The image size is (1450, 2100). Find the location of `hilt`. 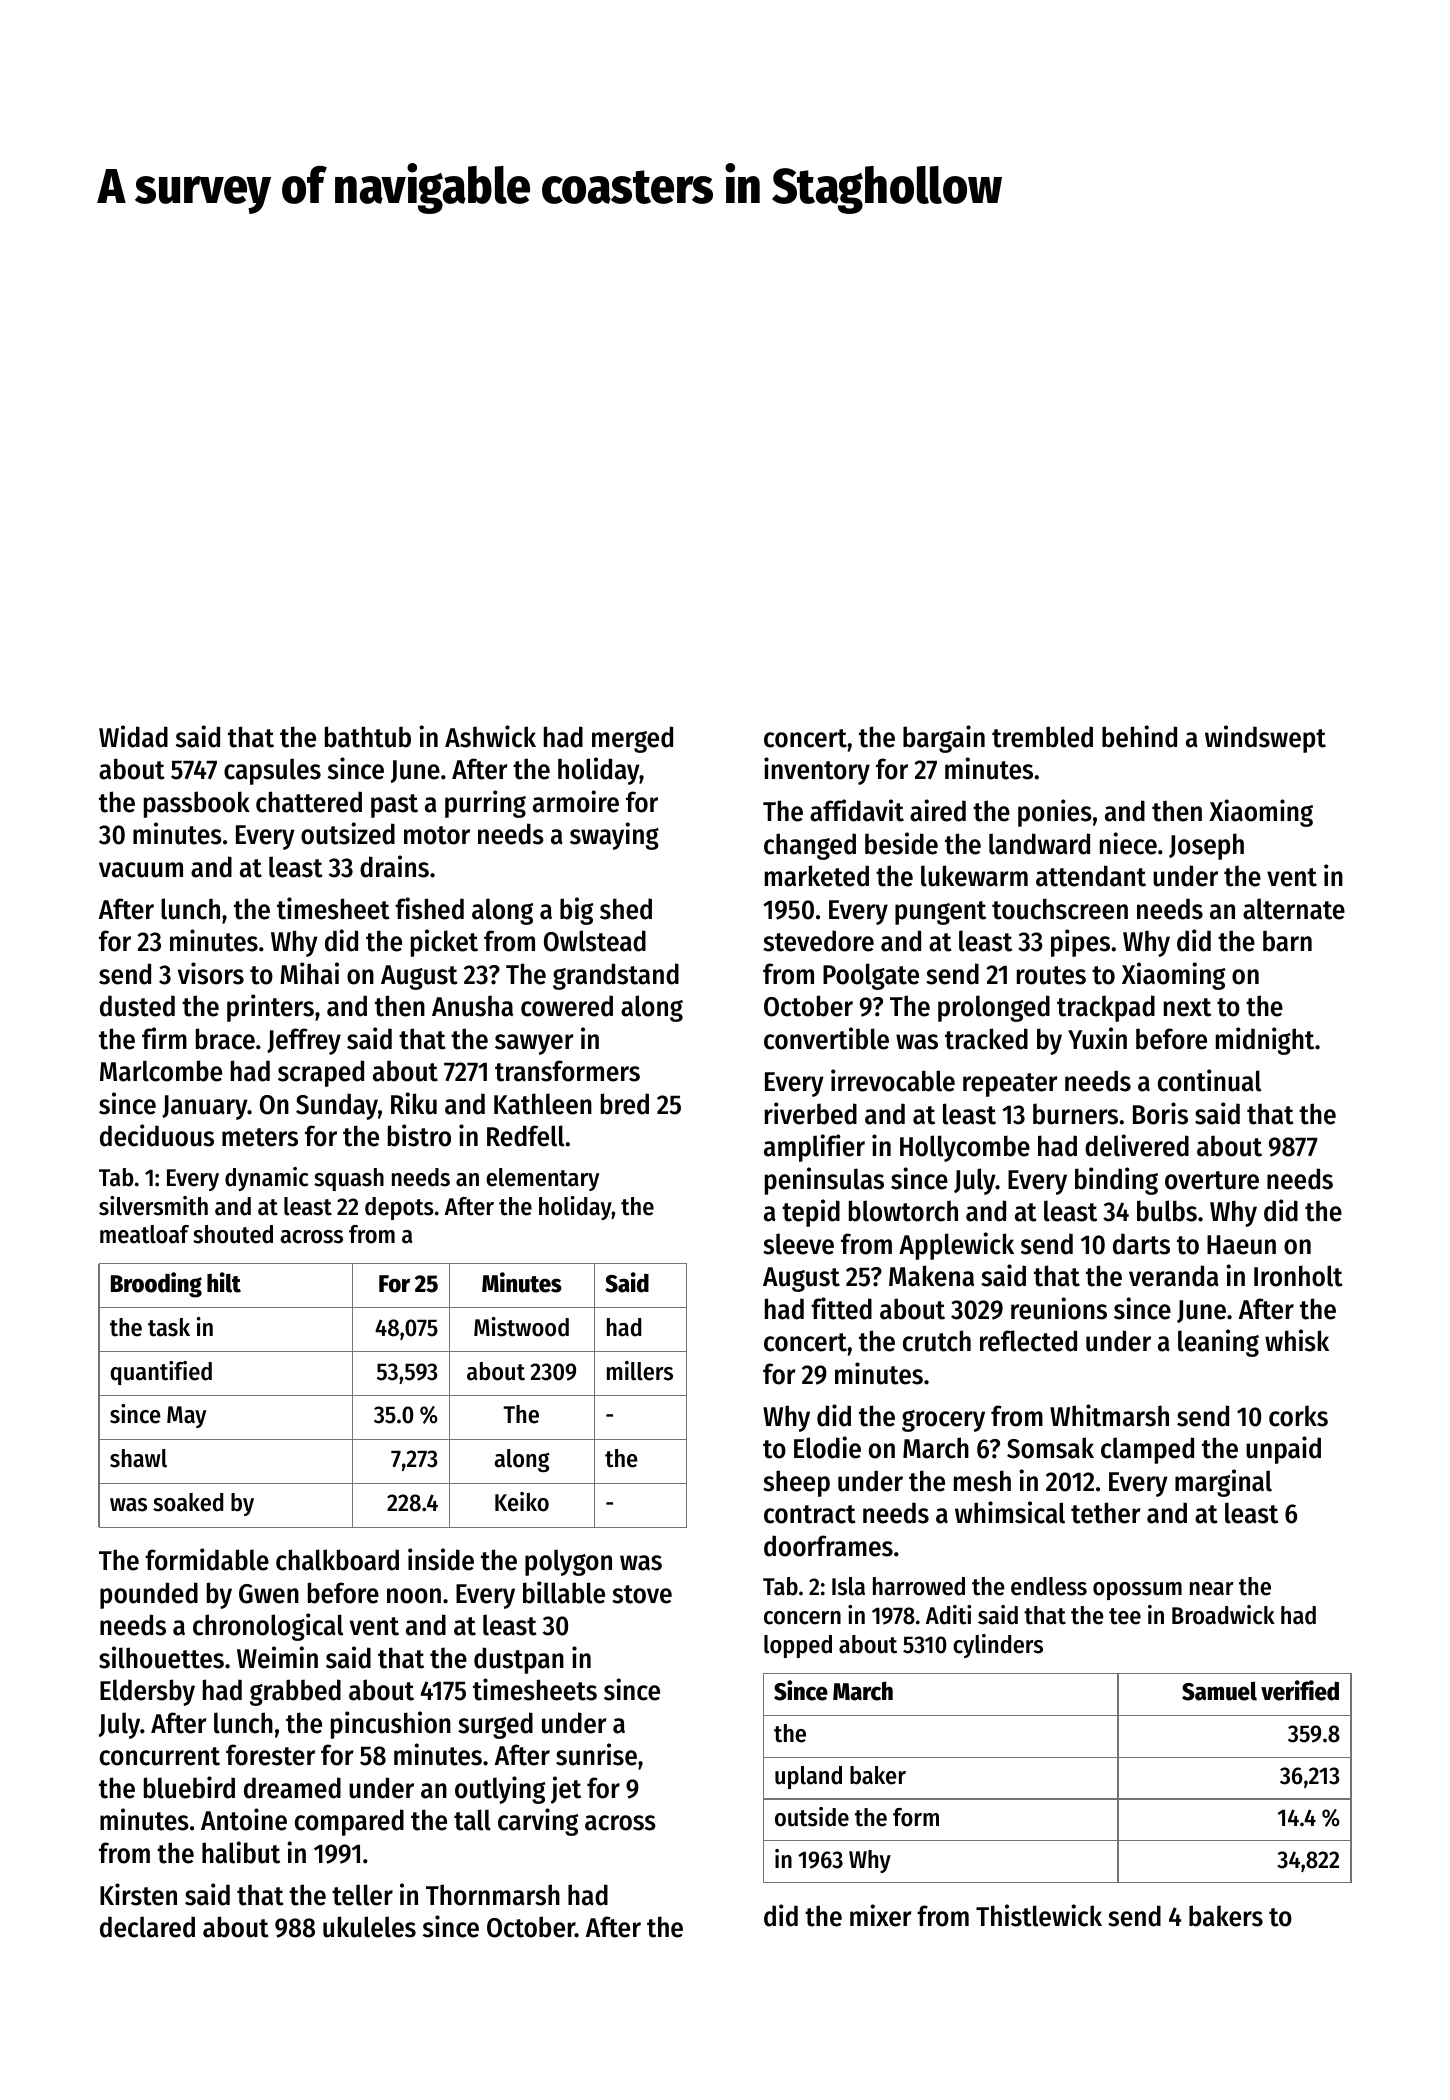

hilt is located at coordinates (224, 1282).
